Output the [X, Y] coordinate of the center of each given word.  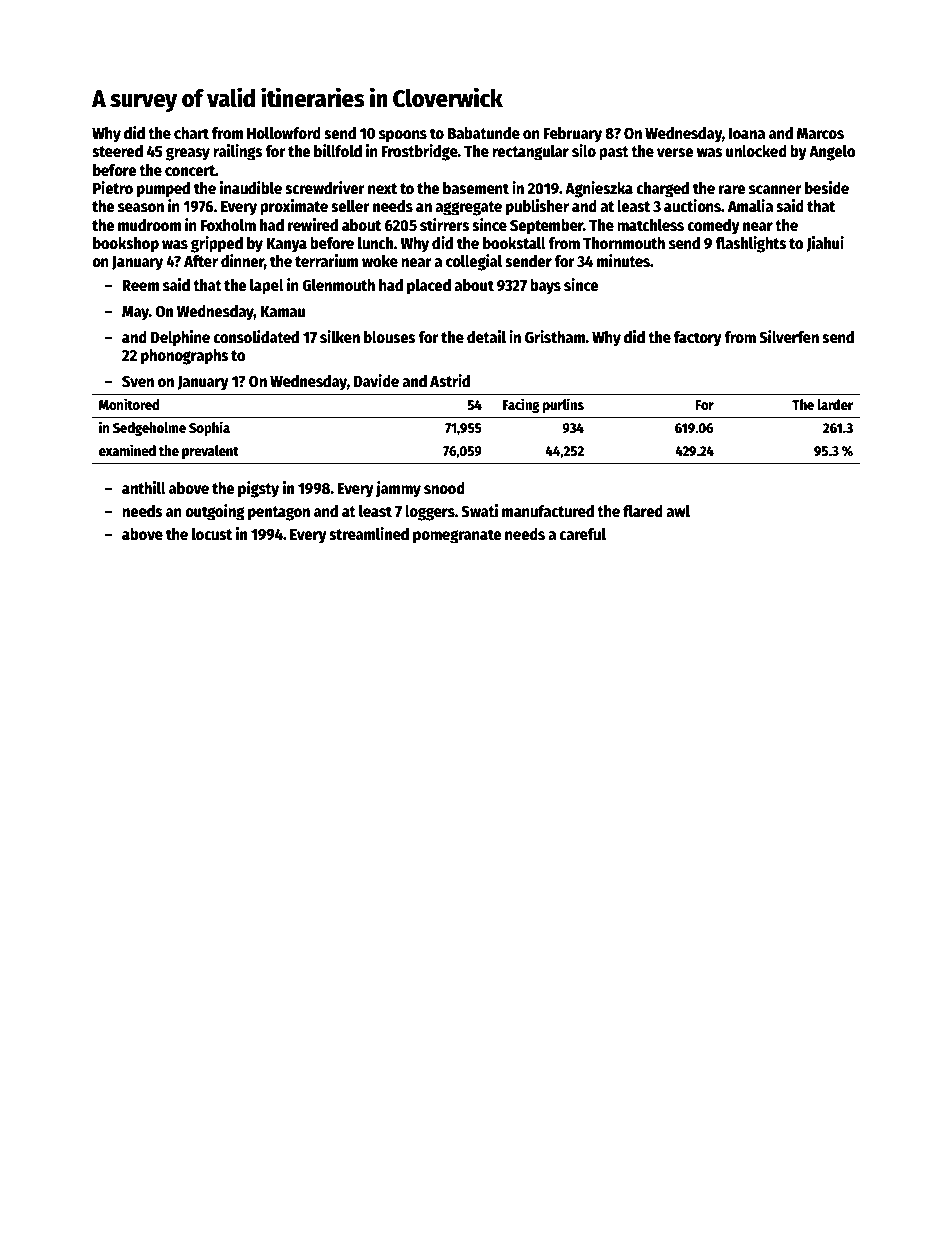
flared [643, 511]
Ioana [747, 133]
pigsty [258, 489]
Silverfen [789, 337]
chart [191, 133]
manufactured [548, 511]
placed [429, 287]
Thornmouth [624, 243]
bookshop [126, 245]
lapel [267, 287]
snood [444, 488]
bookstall [514, 243]
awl [678, 511]
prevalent [210, 452]
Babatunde [484, 133]
